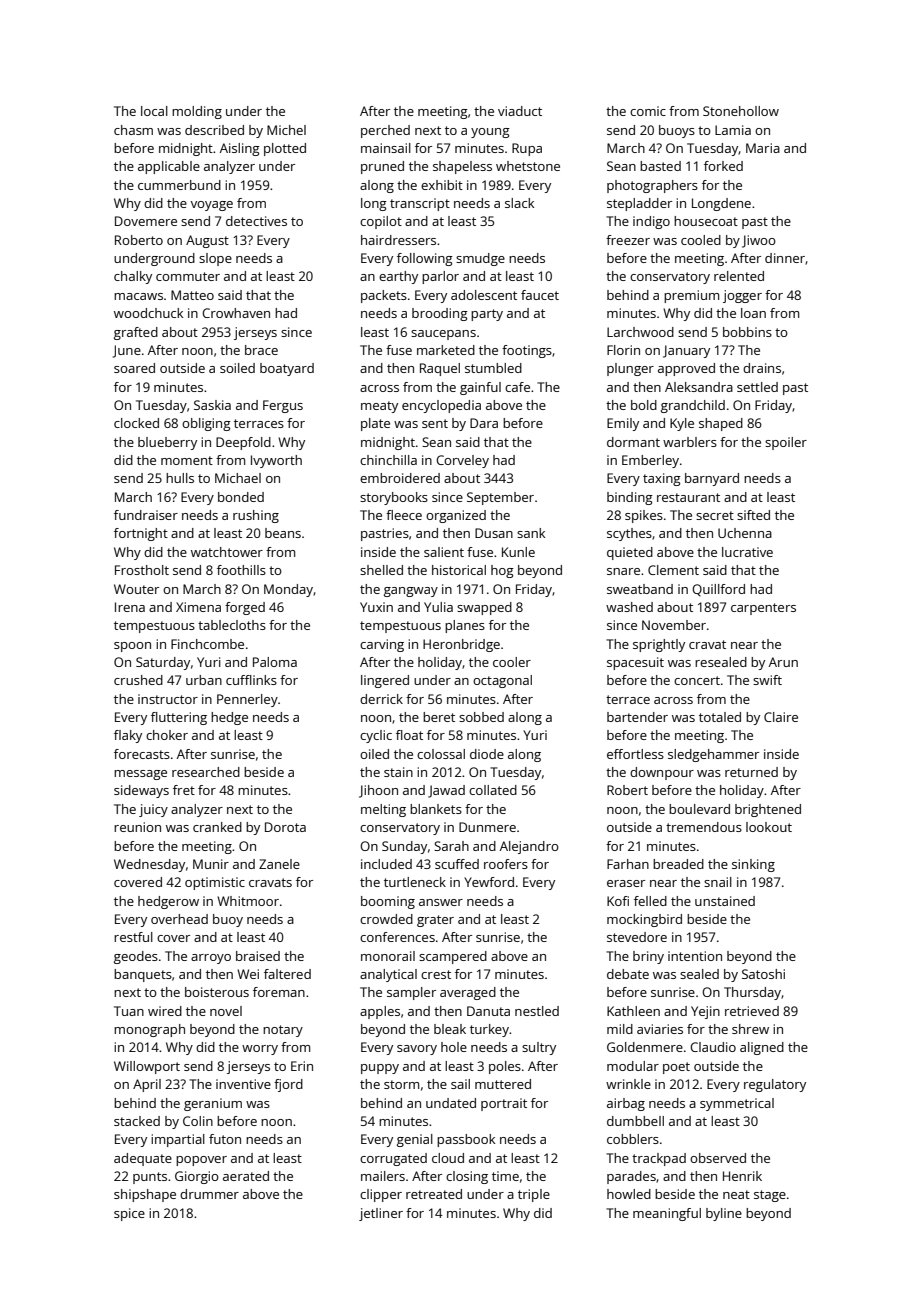 Image resolution: width=924 pixels, height=1308 pixels. What do you see at coordinates (781, 717) in the screenshot?
I see `Claire` at bounding box center [781, 717].
